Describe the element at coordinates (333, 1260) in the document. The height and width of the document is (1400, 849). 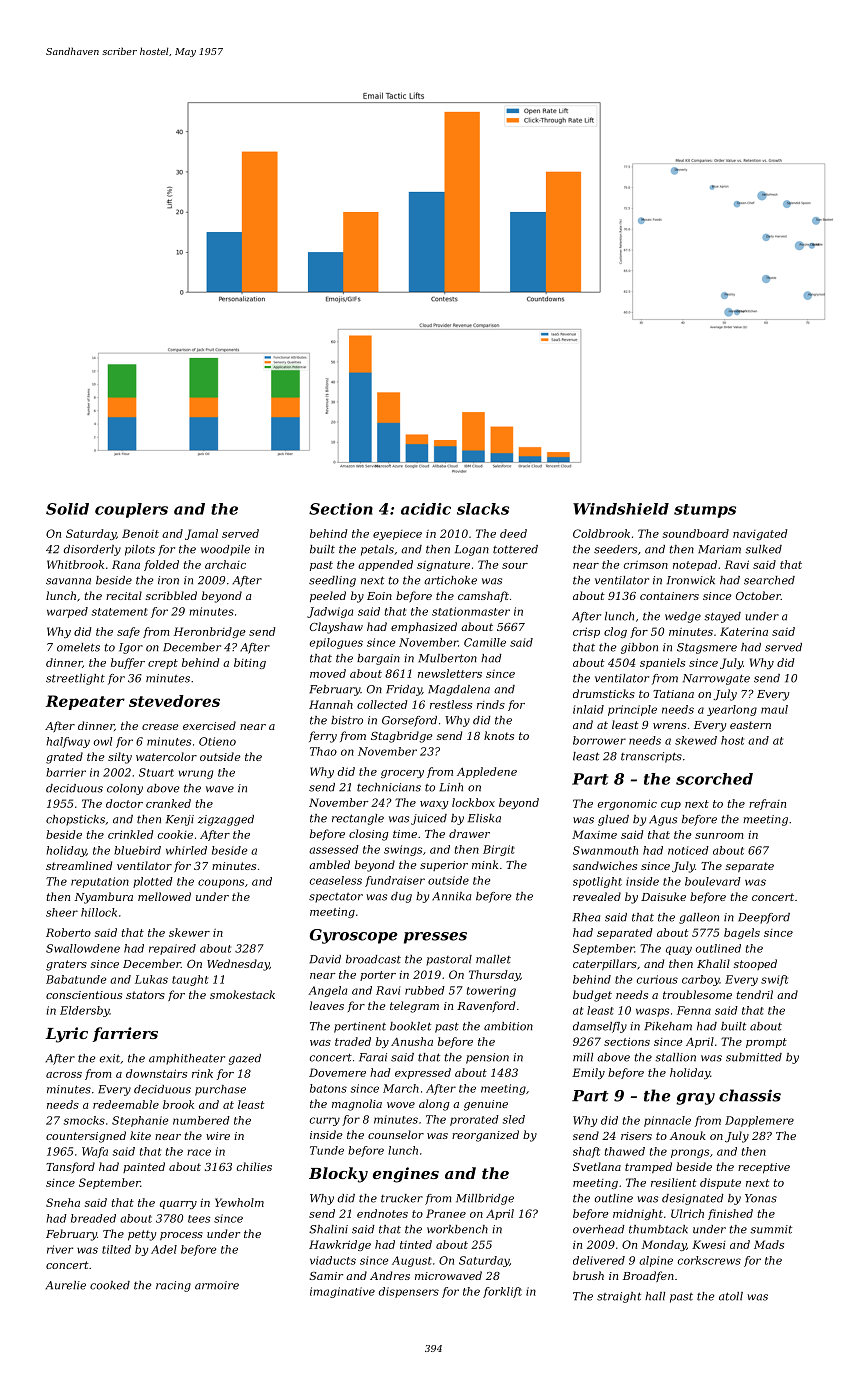
I see `viaducts` at that location.
